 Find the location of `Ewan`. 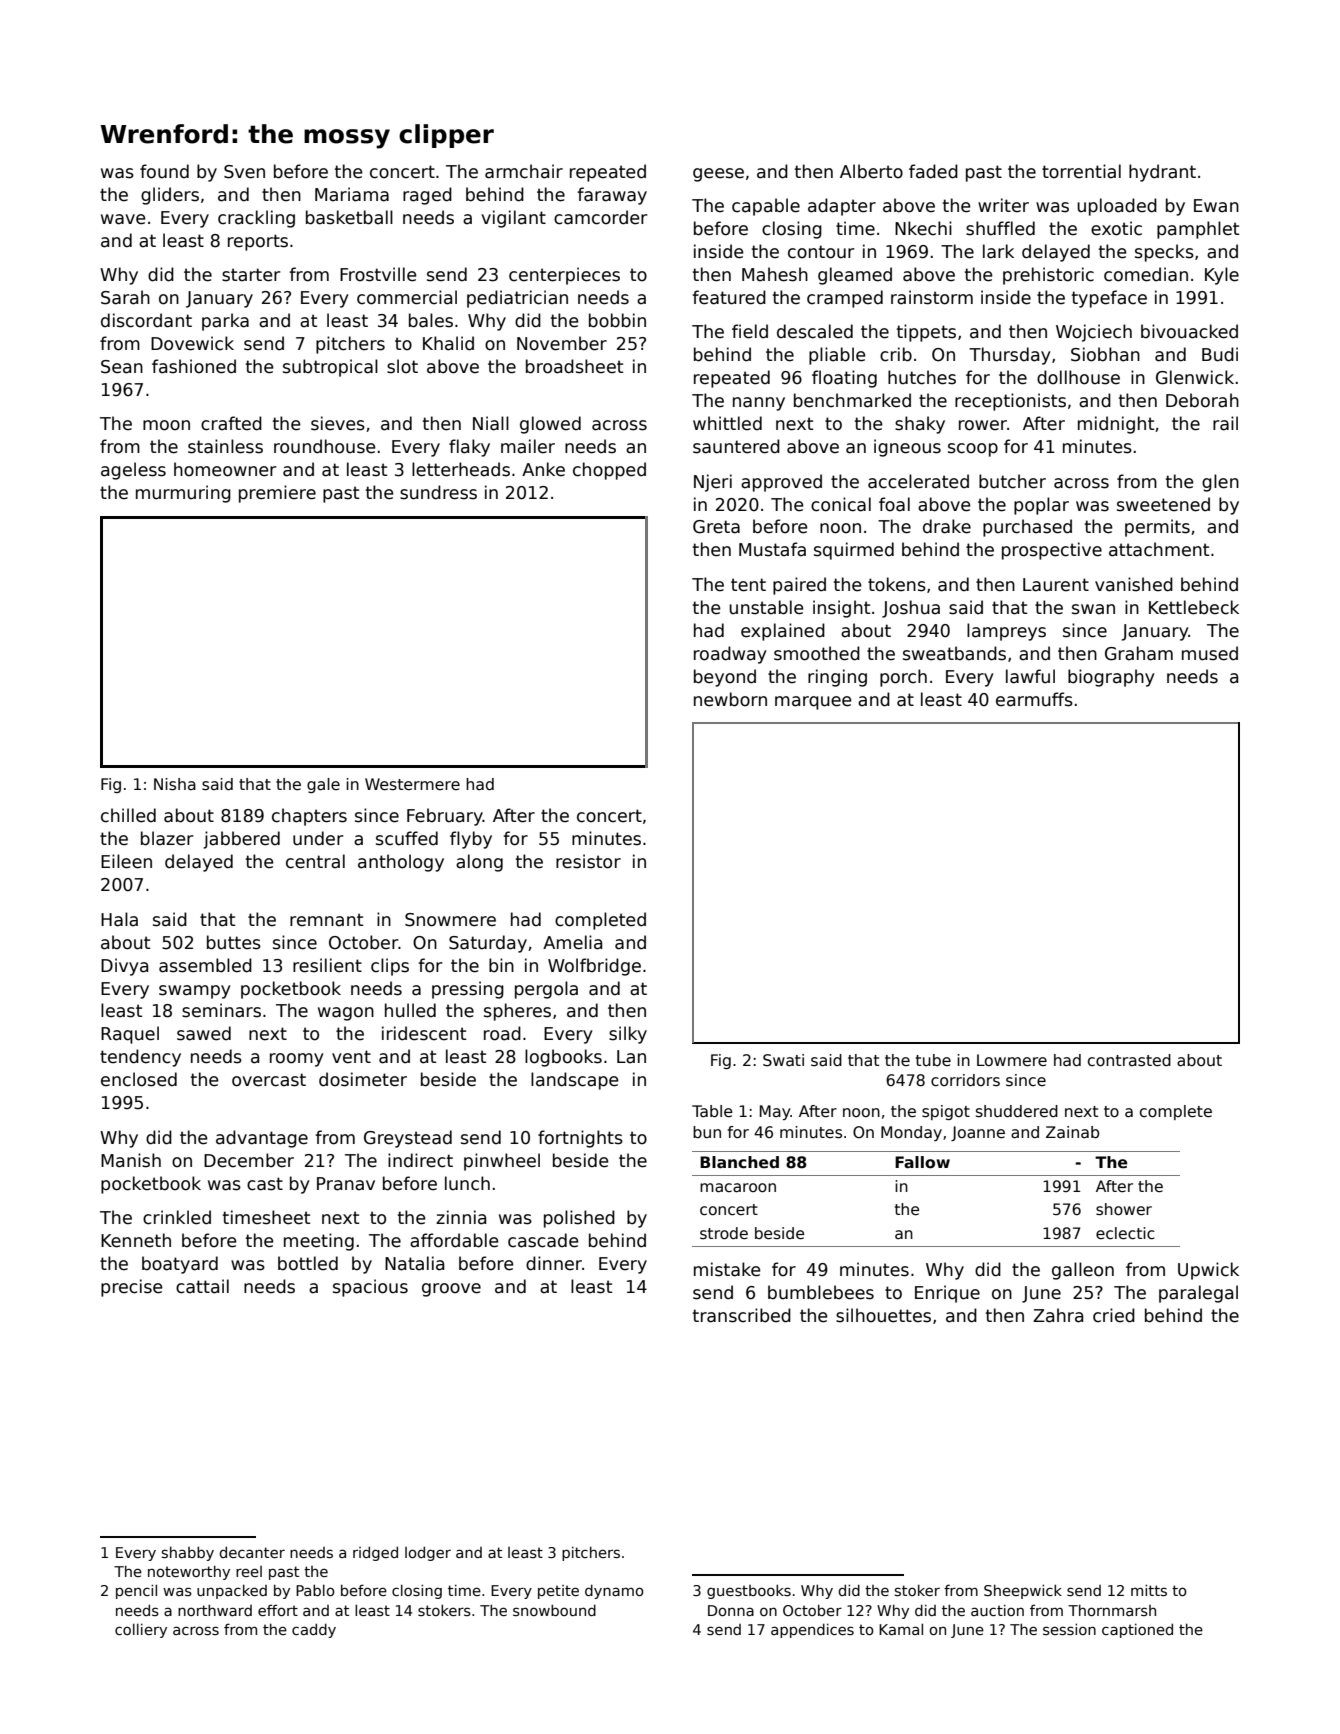

Ewan is located at coordinates (1216, 206).
